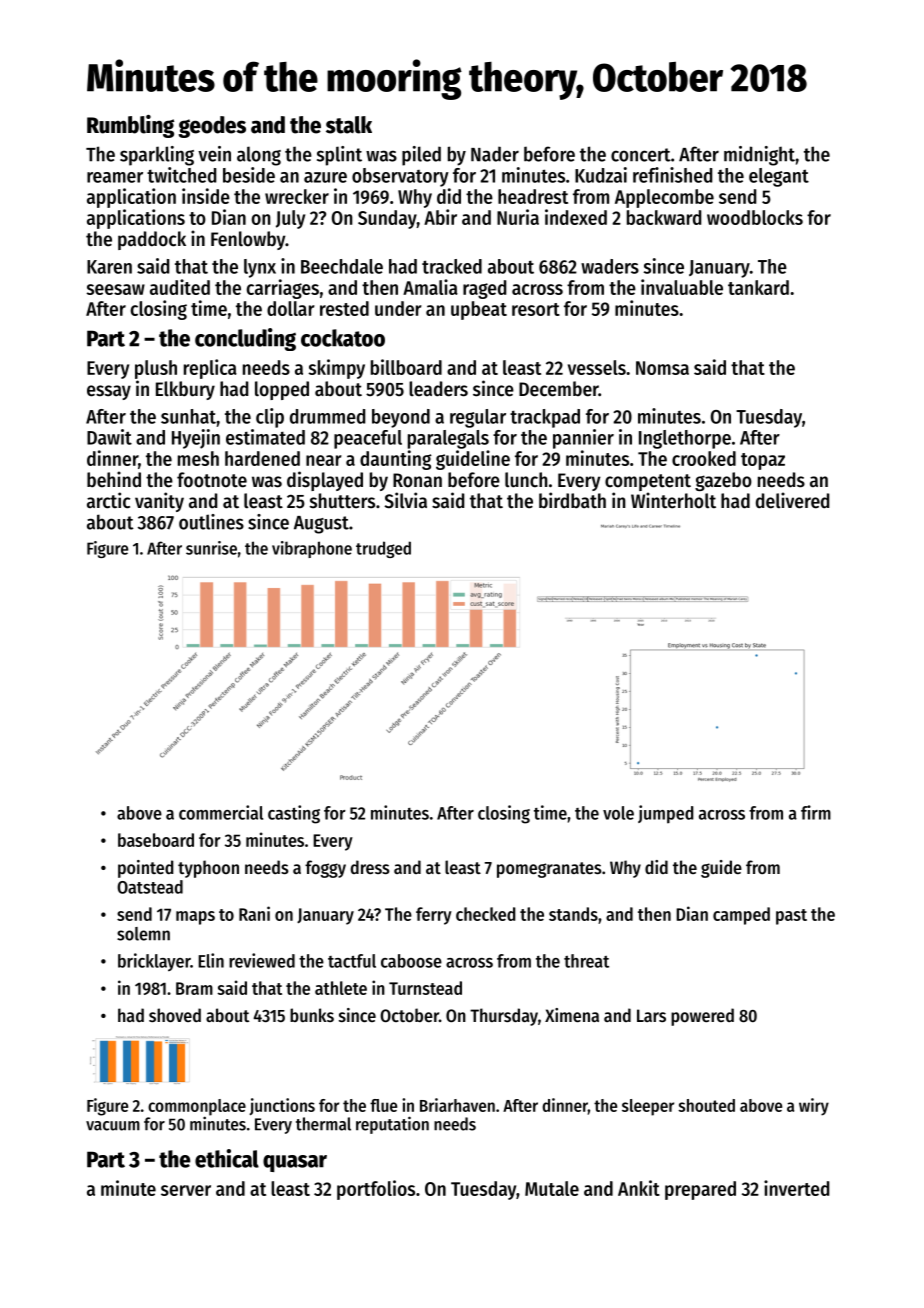 This screenshot has width=924, height=1308. I want to click on delivered, so click(792, 500).
